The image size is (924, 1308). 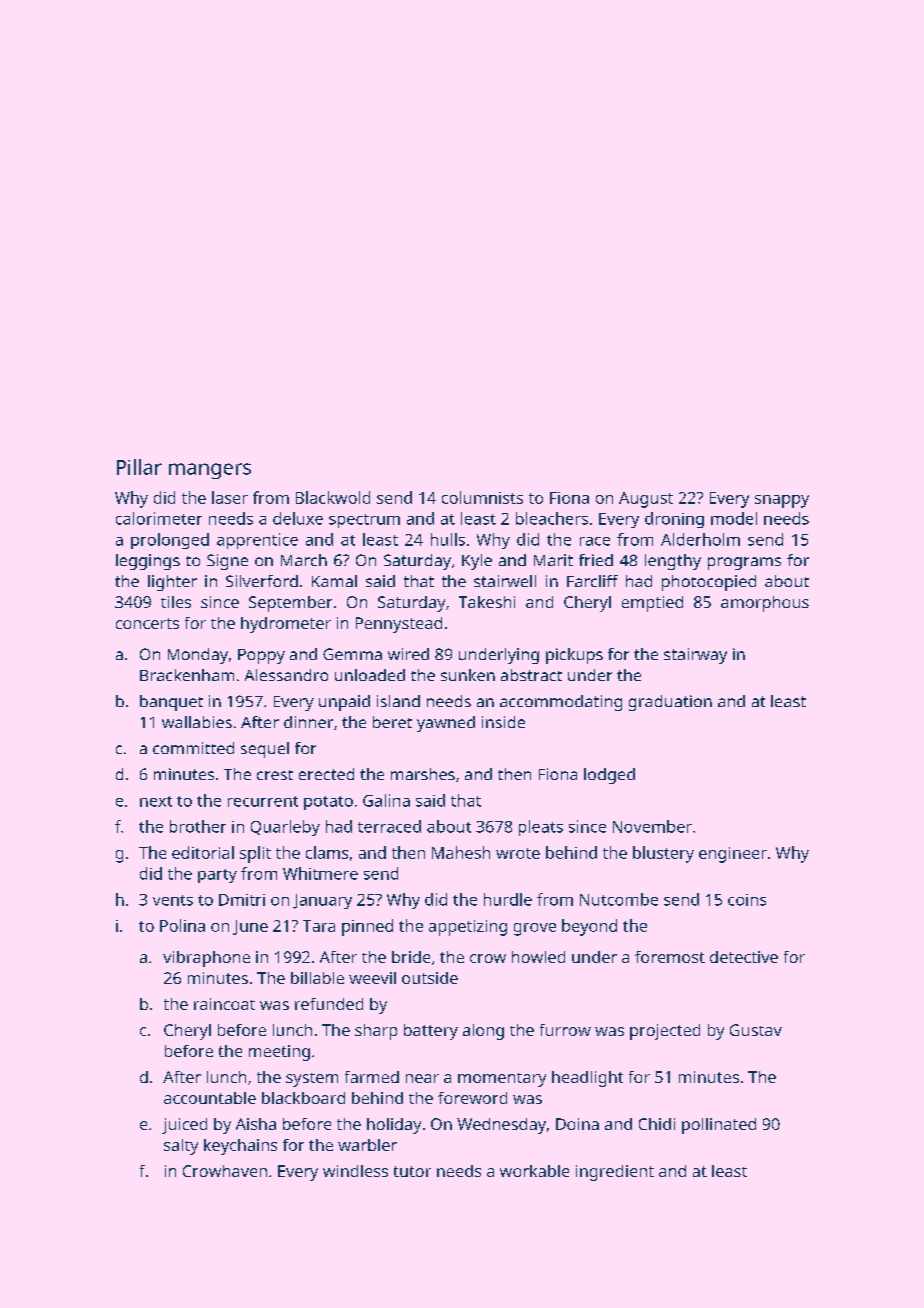 What do you see at coordinates (719, 1126) in the screenshot?
I see `pollinated` at bounding box center [719, 1126].
